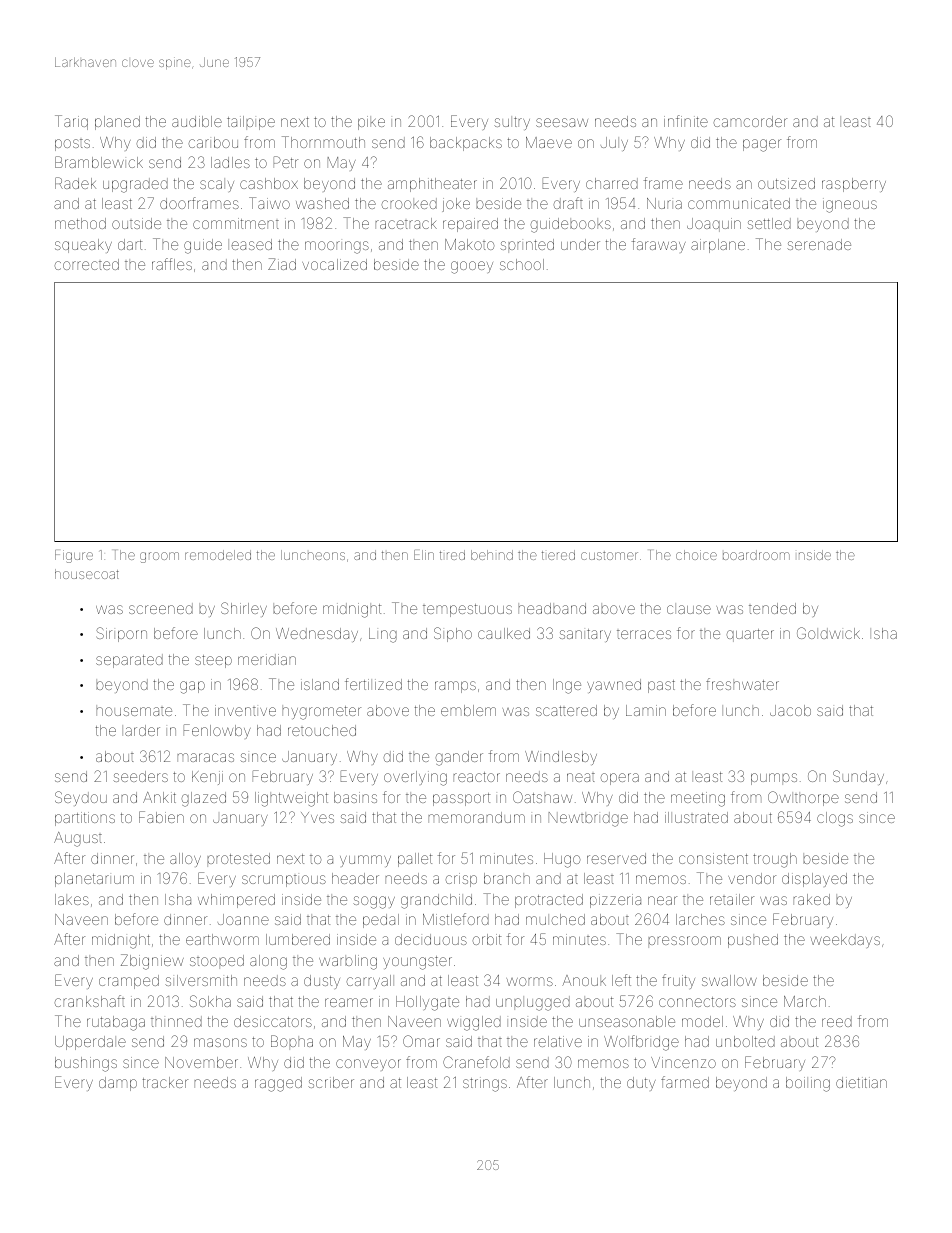 Image resolution: width=952 pixels, height=1233 pixels. What do you see at coordinates (452, 555) in the screenshot?
I see `tired` at bounding box center [452, 555].
